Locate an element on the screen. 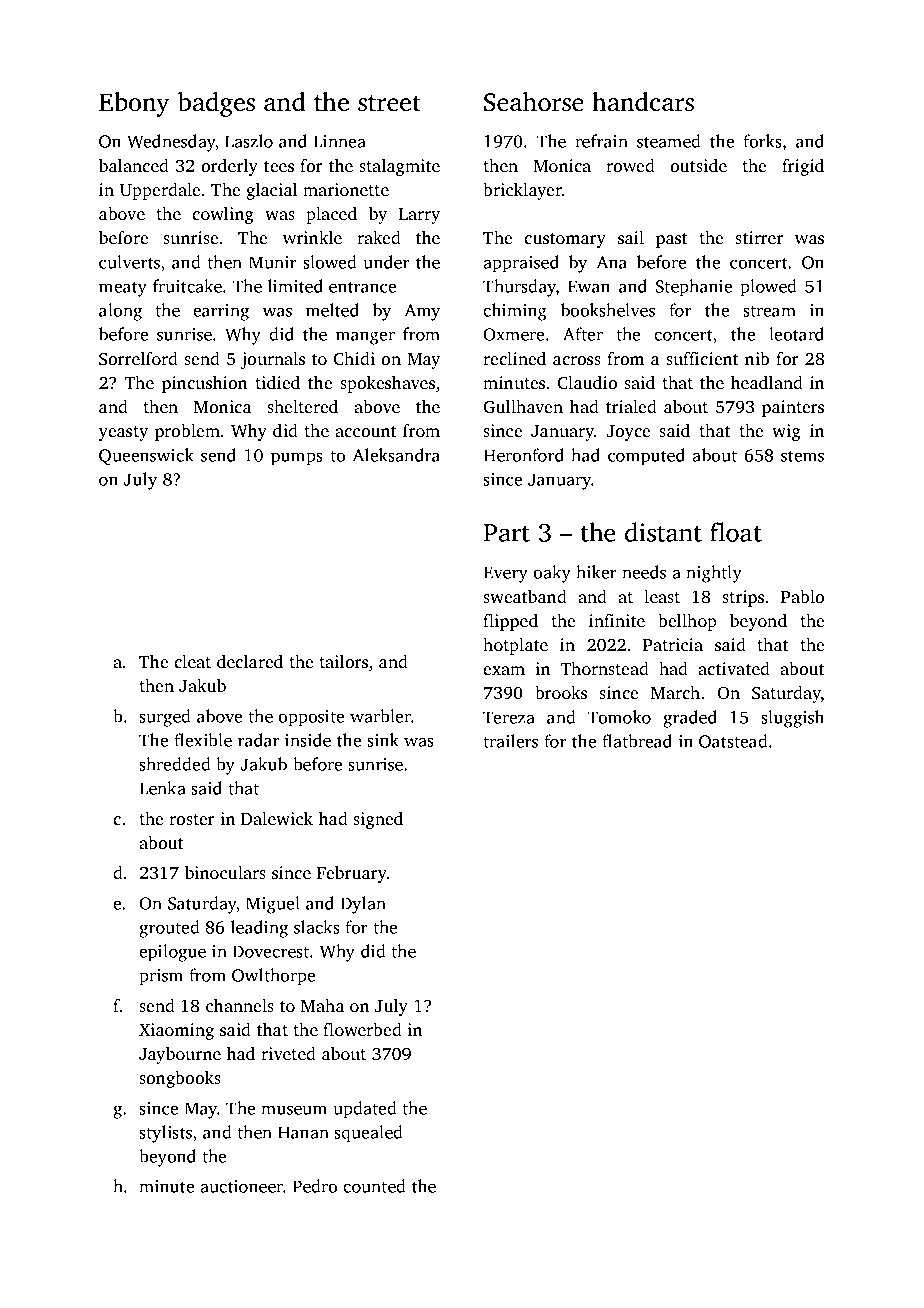  Oatstead is located at coordinates (733, 741).
